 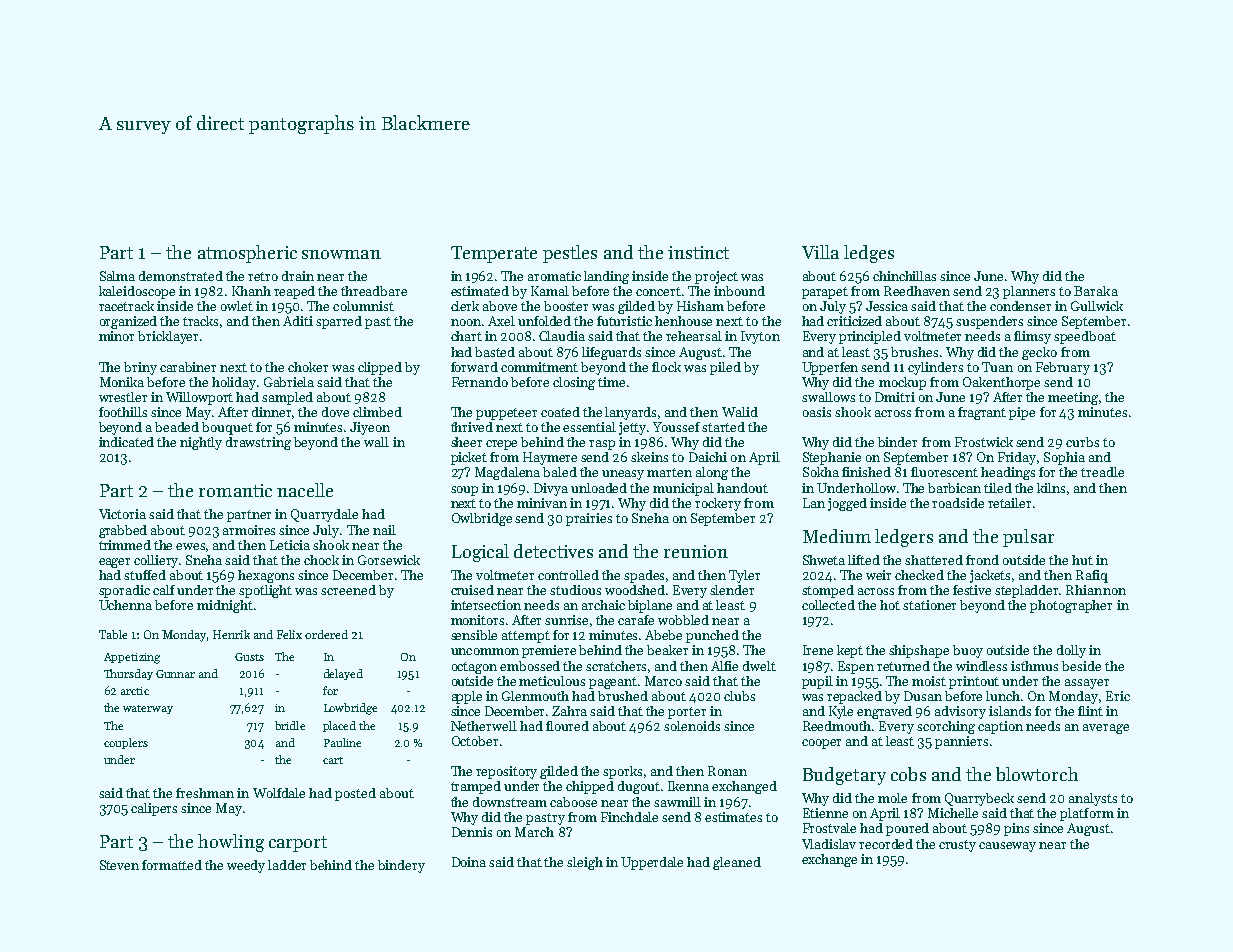 I want to click on meeting, so click(x=1073, y=398).
